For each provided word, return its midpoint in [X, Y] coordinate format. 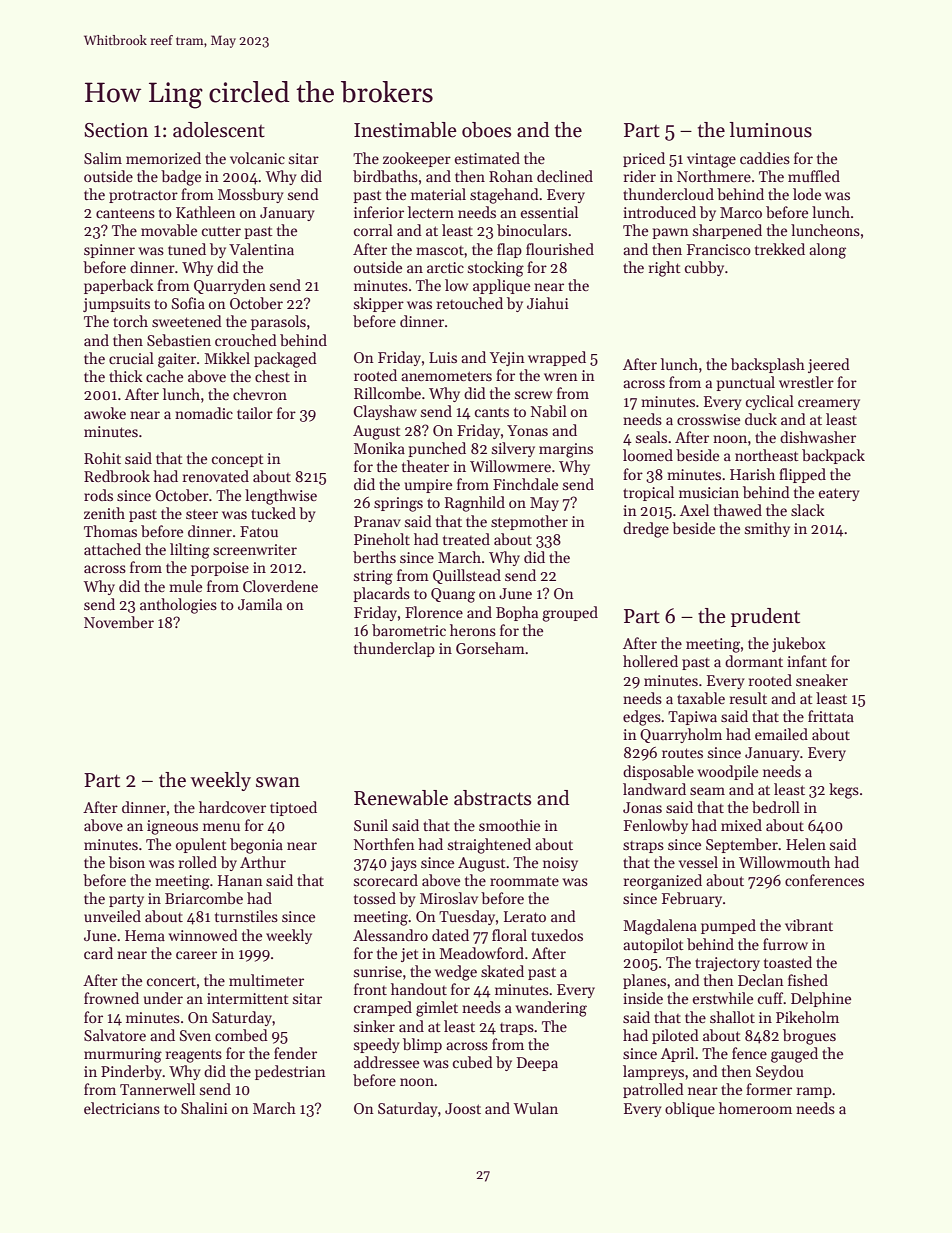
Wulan [535, 1108]
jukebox [799, 644]
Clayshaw [385, 412]
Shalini [204, 1108]
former [769, 1089]
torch [130, 321]
